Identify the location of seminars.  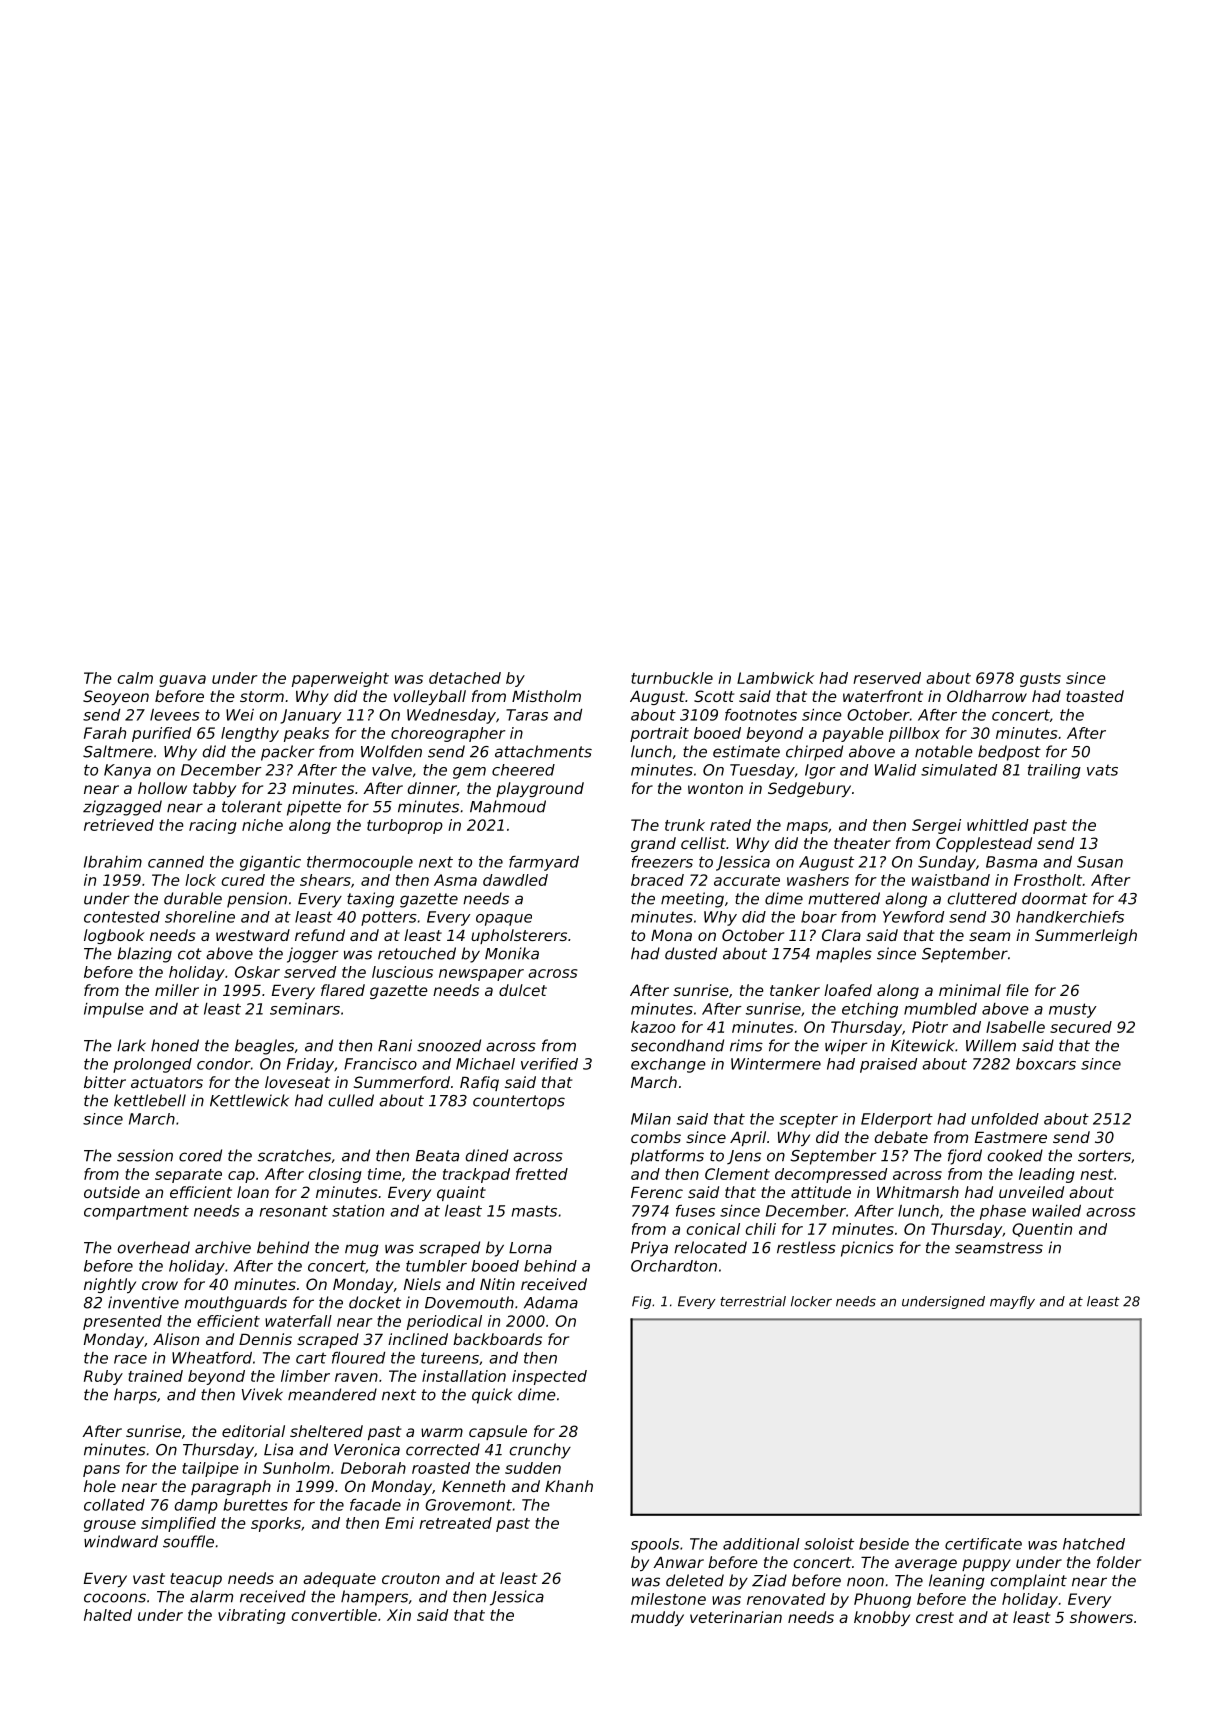
(305, 1009).
